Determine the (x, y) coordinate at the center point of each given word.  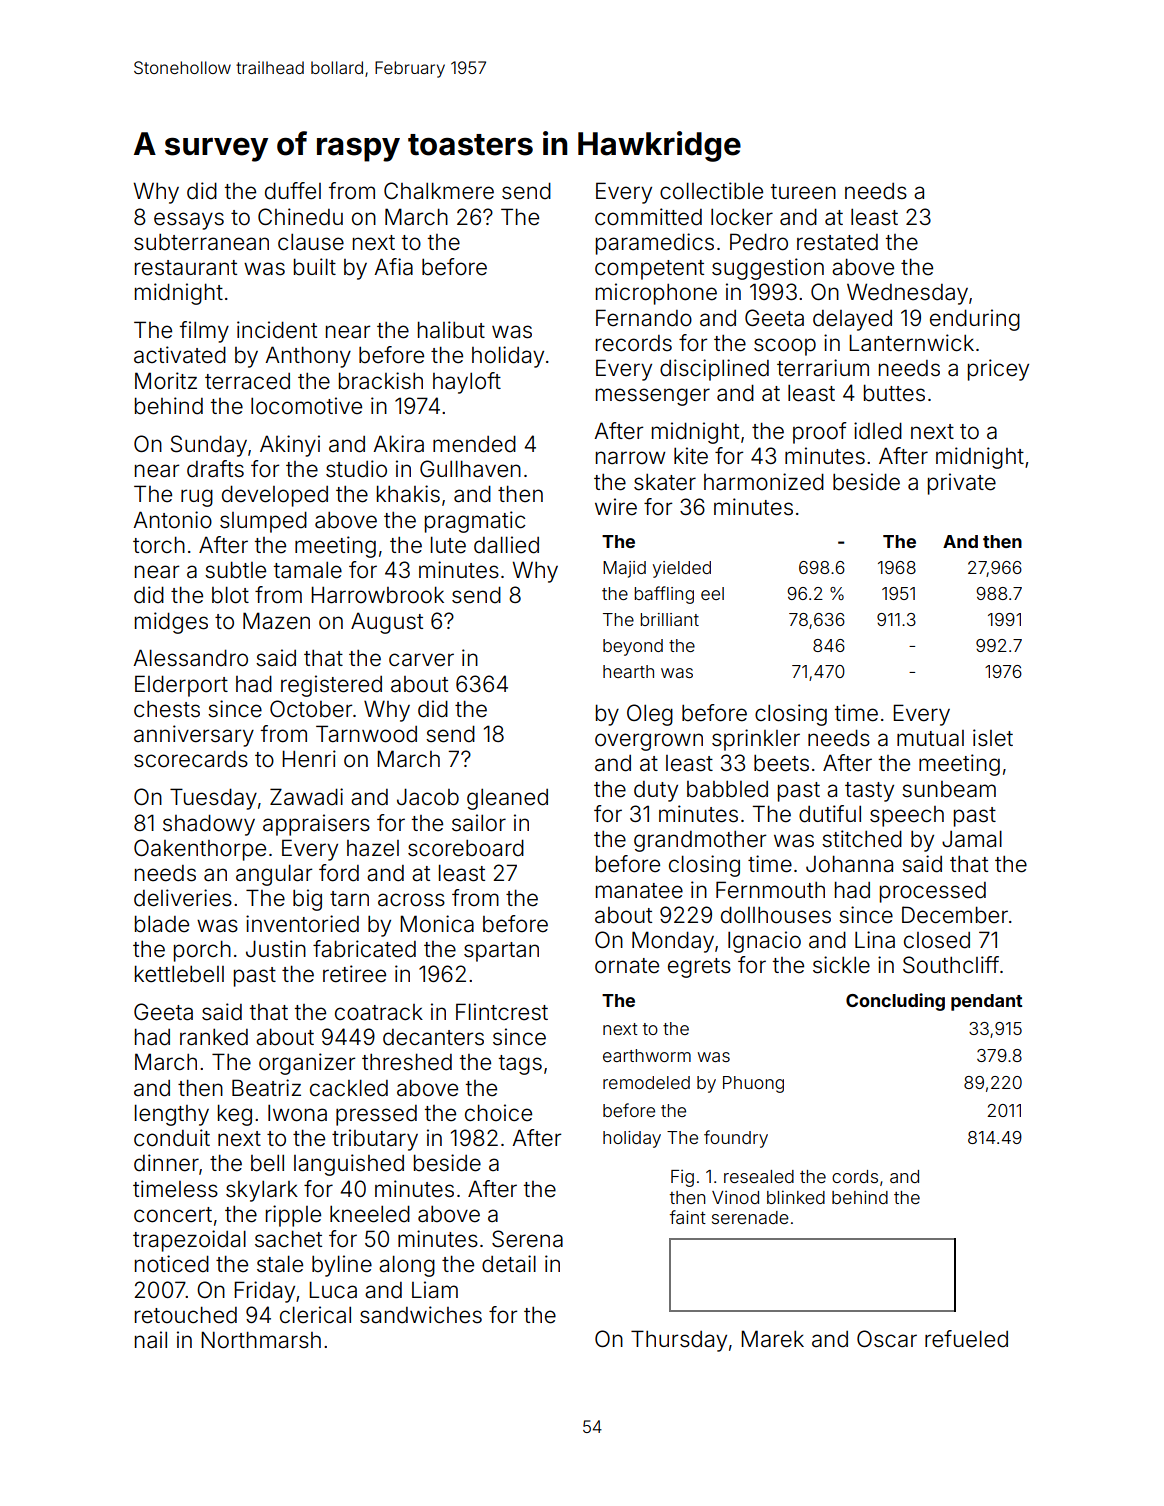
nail (151, 1340)
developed (275, 496)
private (962, 484)
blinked (796, 1197)
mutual (930, 738)
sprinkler (756, 740)
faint (688, 1217)
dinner (166, 1163)
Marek (772, 1339)
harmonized (764, 482)
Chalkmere (439, 191)
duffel (293, 191)
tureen (803, 192)
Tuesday (213, 799)
